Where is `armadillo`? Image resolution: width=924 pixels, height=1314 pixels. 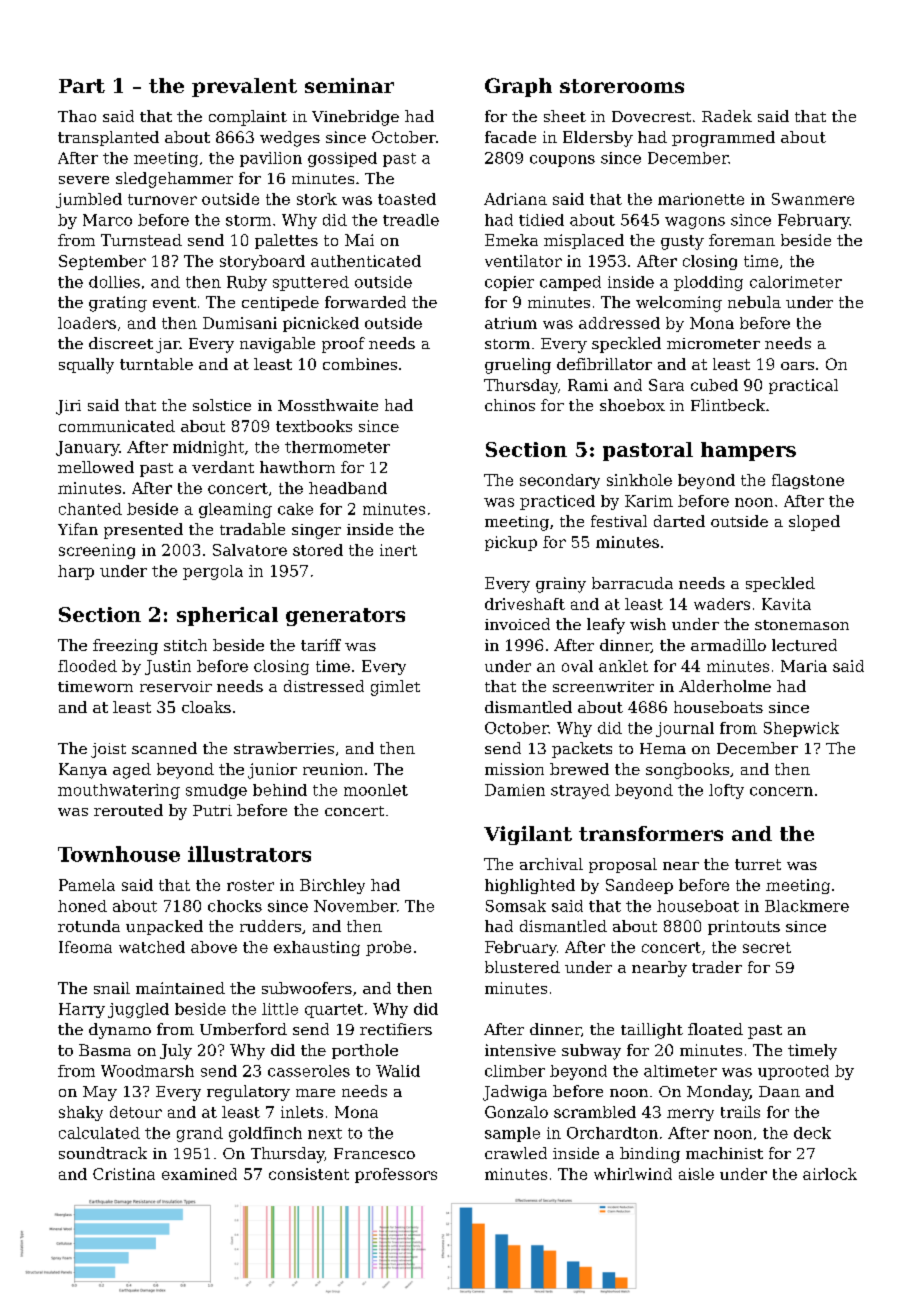 armadillo is located at coordinates (728, 645).
